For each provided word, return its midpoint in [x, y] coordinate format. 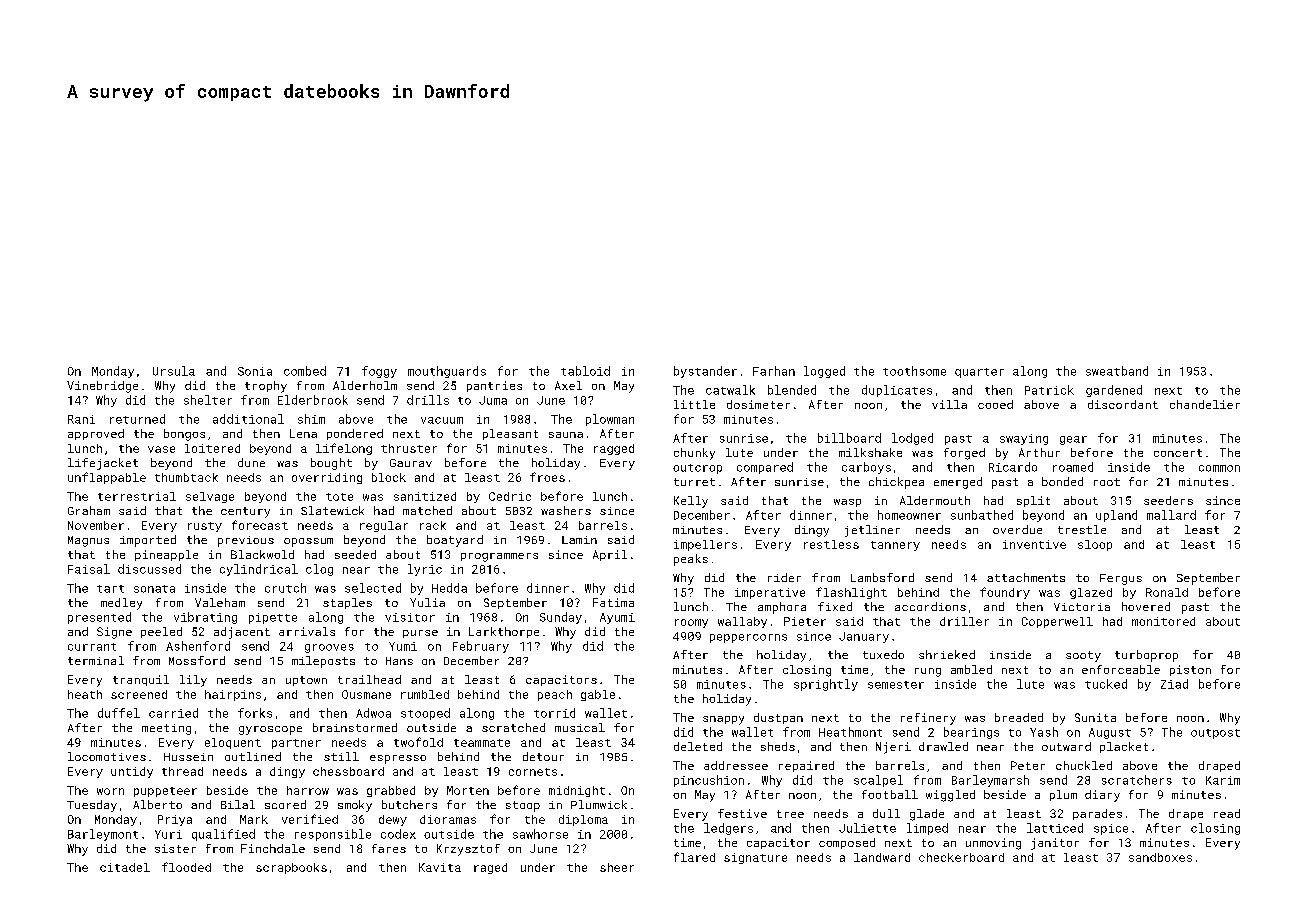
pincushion [709, 781]
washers [566, 510]
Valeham [220, 602]
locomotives [107, 756]
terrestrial [137, 496]
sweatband [1117, 371]
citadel [125, 867]
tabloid [585, 371]
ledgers [728, 829]
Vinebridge [102, 387]
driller [964, 621]
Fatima [613, 602]
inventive [1034, 544]
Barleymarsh [990, 781]
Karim [1223, 780]
